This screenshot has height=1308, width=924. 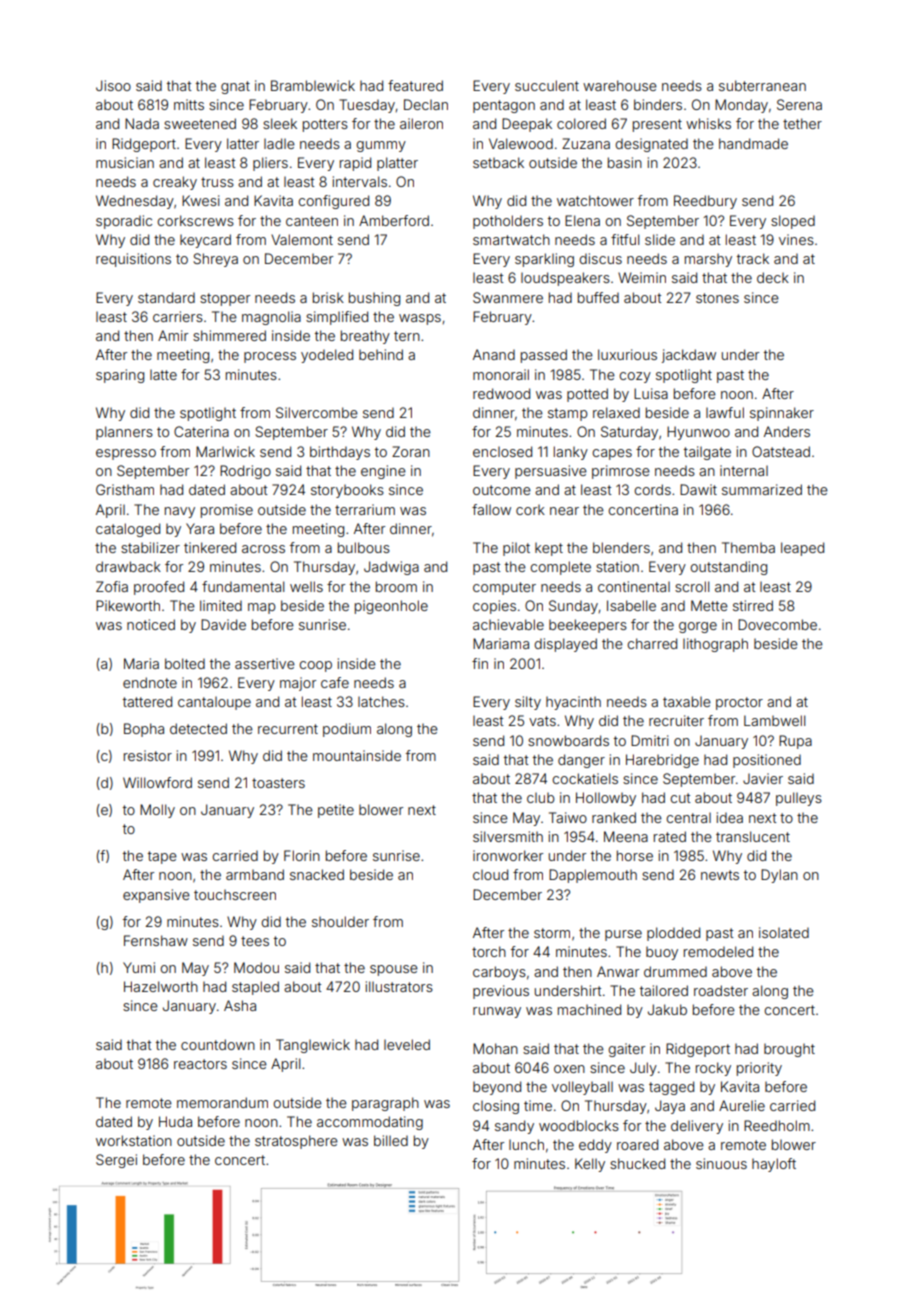 What do you see at coordinates (784, 932) in the screenshot?
I see `isolated` at bounding box center [784, 932].
